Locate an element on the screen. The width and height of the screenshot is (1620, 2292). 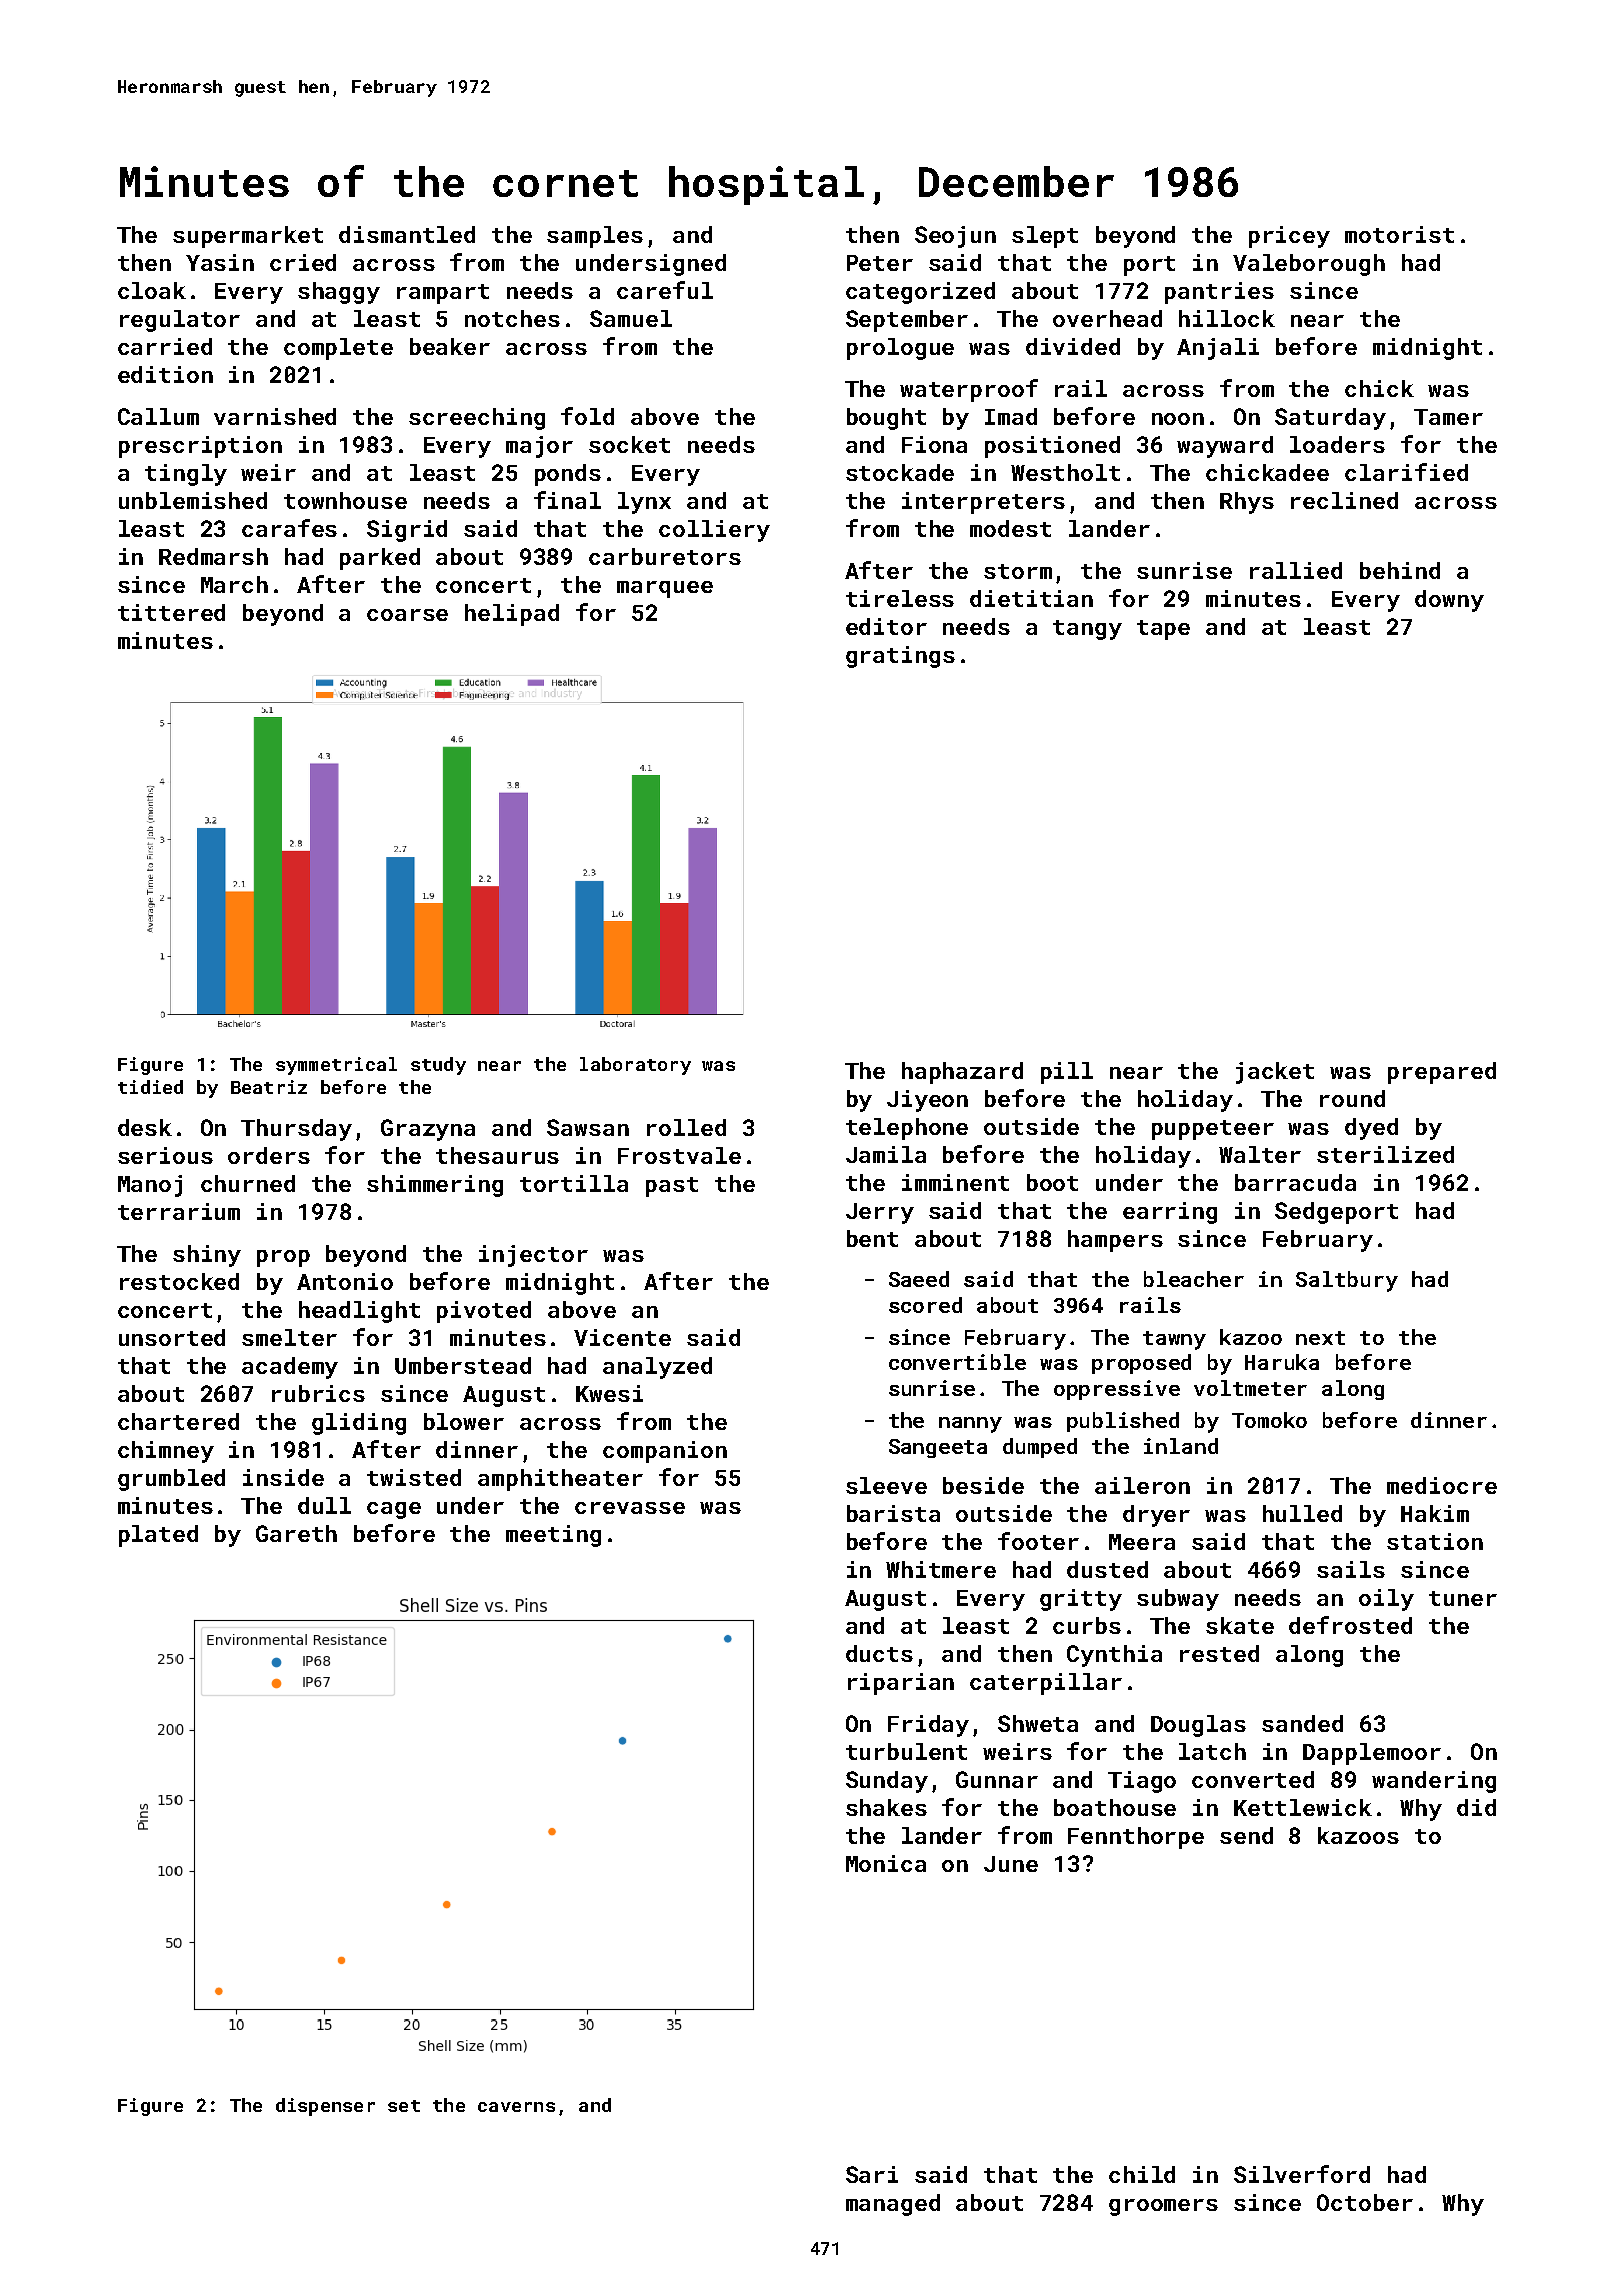
telephone is located at coordinates (907, 1129).
